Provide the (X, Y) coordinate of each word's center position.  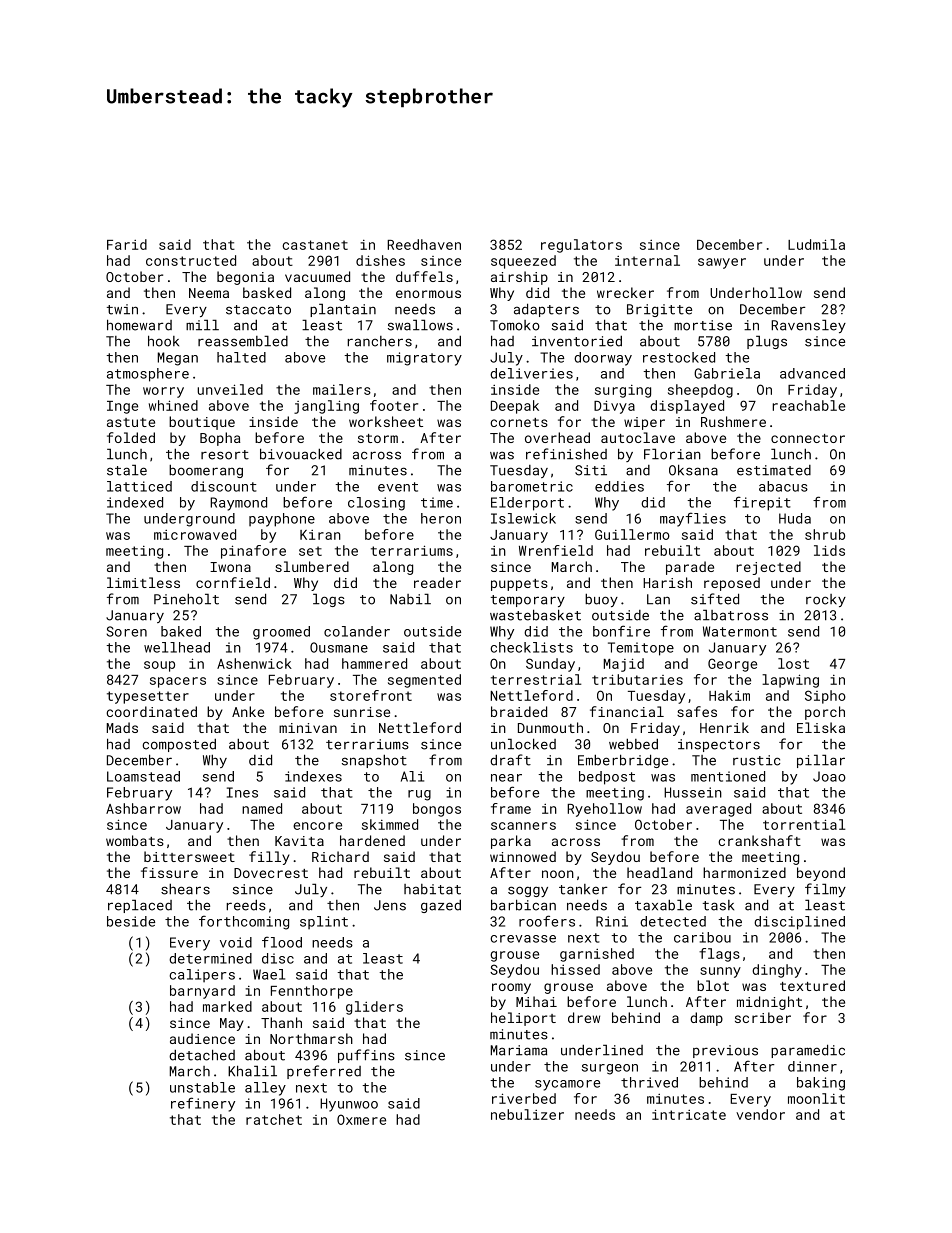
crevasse (523, 939)
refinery (203, 1104)
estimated (774, 470)
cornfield (233, 582)
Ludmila (816, 244)
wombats (135, 840)
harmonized (744, 872)
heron (441, 518)
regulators (581, 246)
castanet (315, 245)
